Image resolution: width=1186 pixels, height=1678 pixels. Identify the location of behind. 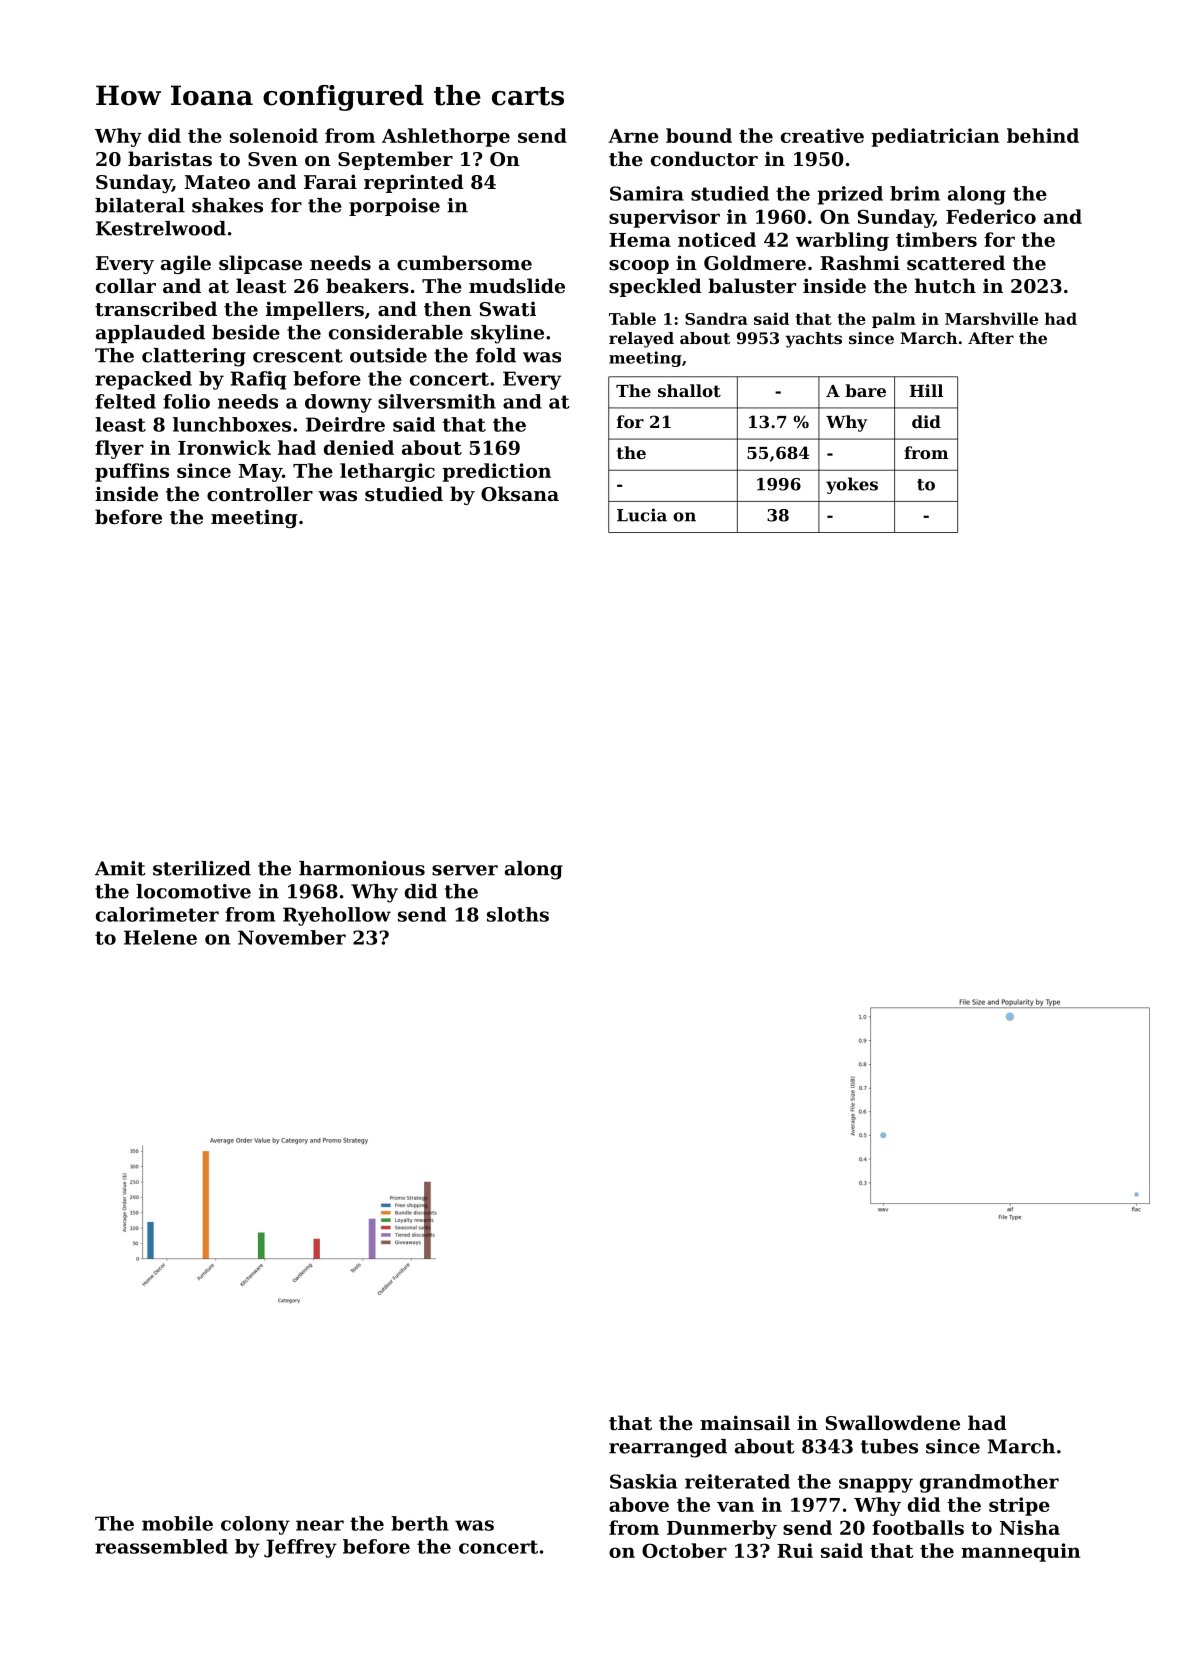
(1043, 135).
